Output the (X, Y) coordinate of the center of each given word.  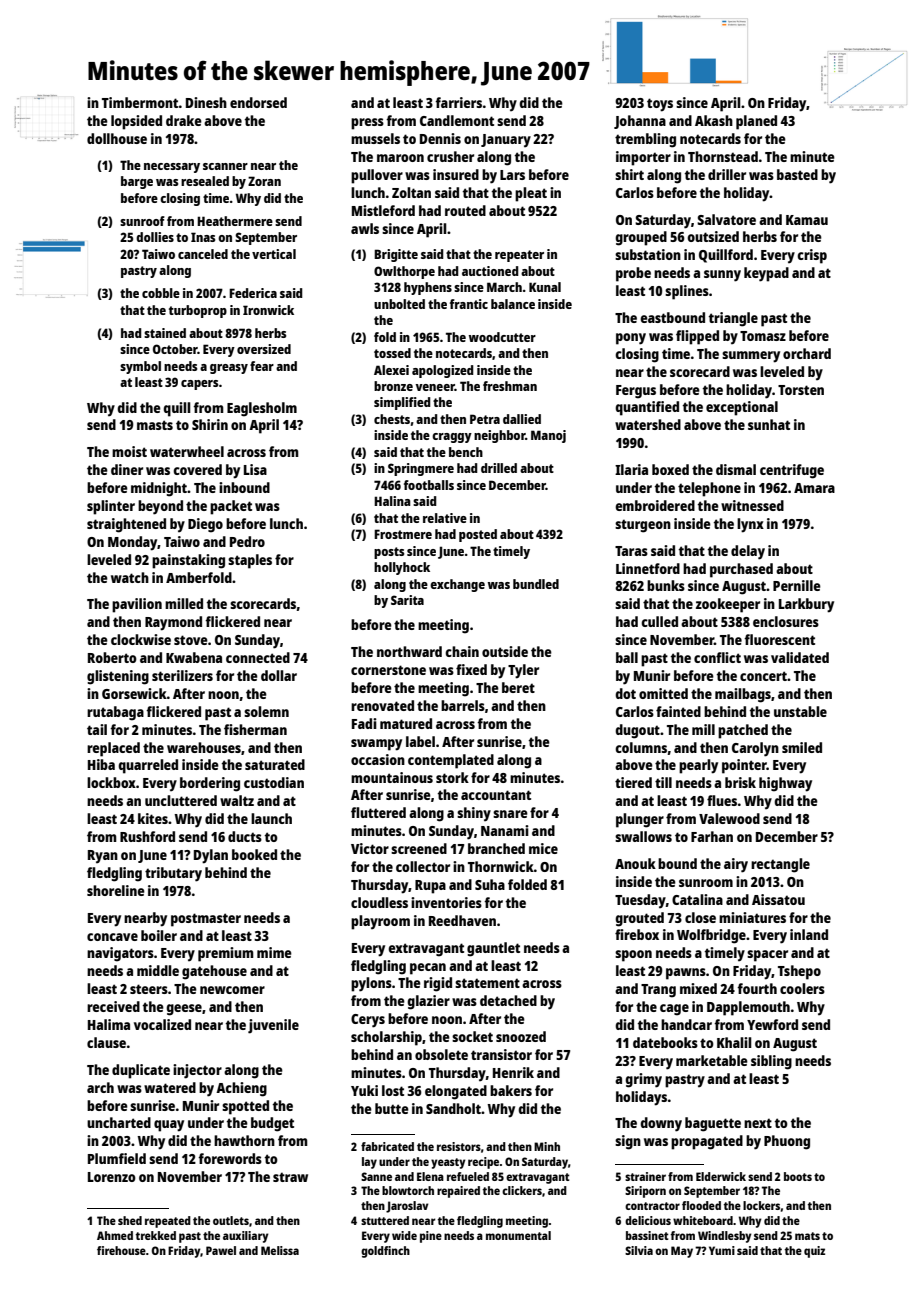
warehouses (204, 747)
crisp (812, 256)
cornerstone (388, 670)
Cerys (368, 1021)
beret (518, 687)
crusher (450, 156)
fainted (678, 711)
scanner (225, 166)
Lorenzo (112, 1177)
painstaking (188, 561)
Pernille (797, 585)
